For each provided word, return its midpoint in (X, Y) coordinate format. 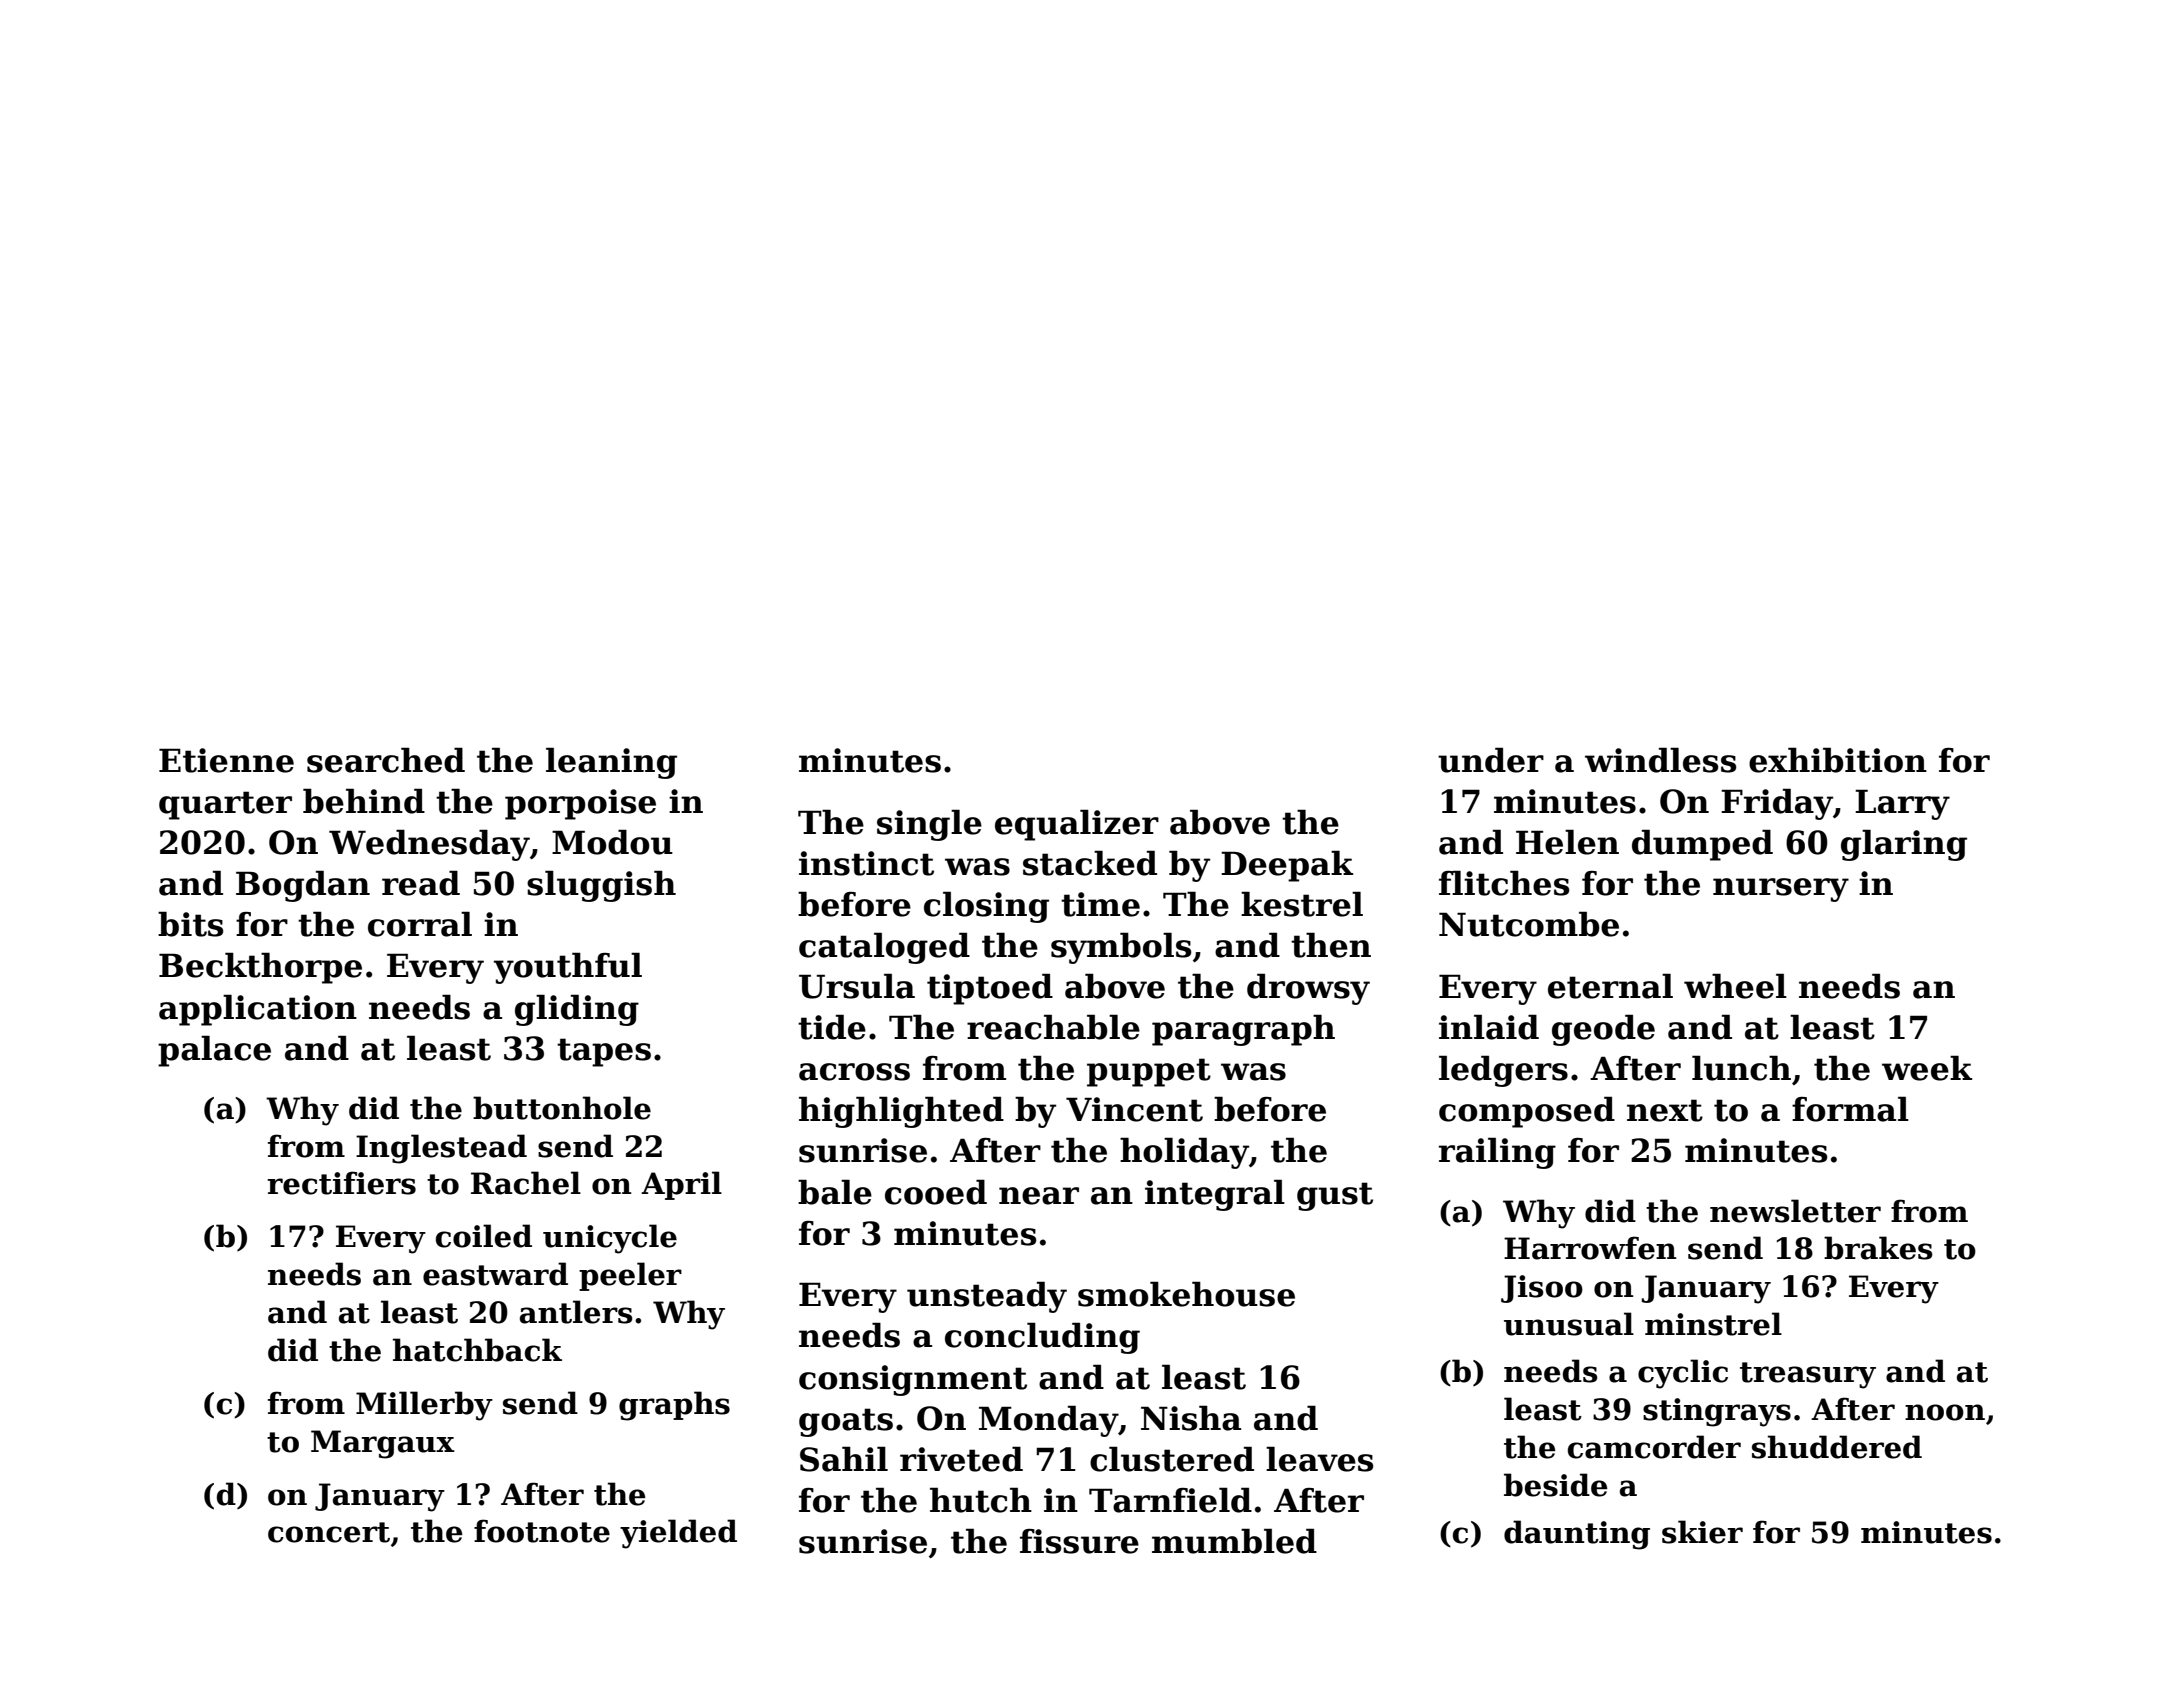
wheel (1735, 986)
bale (835, 1192)
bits (190, 924)
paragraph (1243, 1030)
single (929, 825)
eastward (495, 1274)
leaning (611, 763)
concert (329, 1532)
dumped (1702, 845)
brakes (1878, 1248)
